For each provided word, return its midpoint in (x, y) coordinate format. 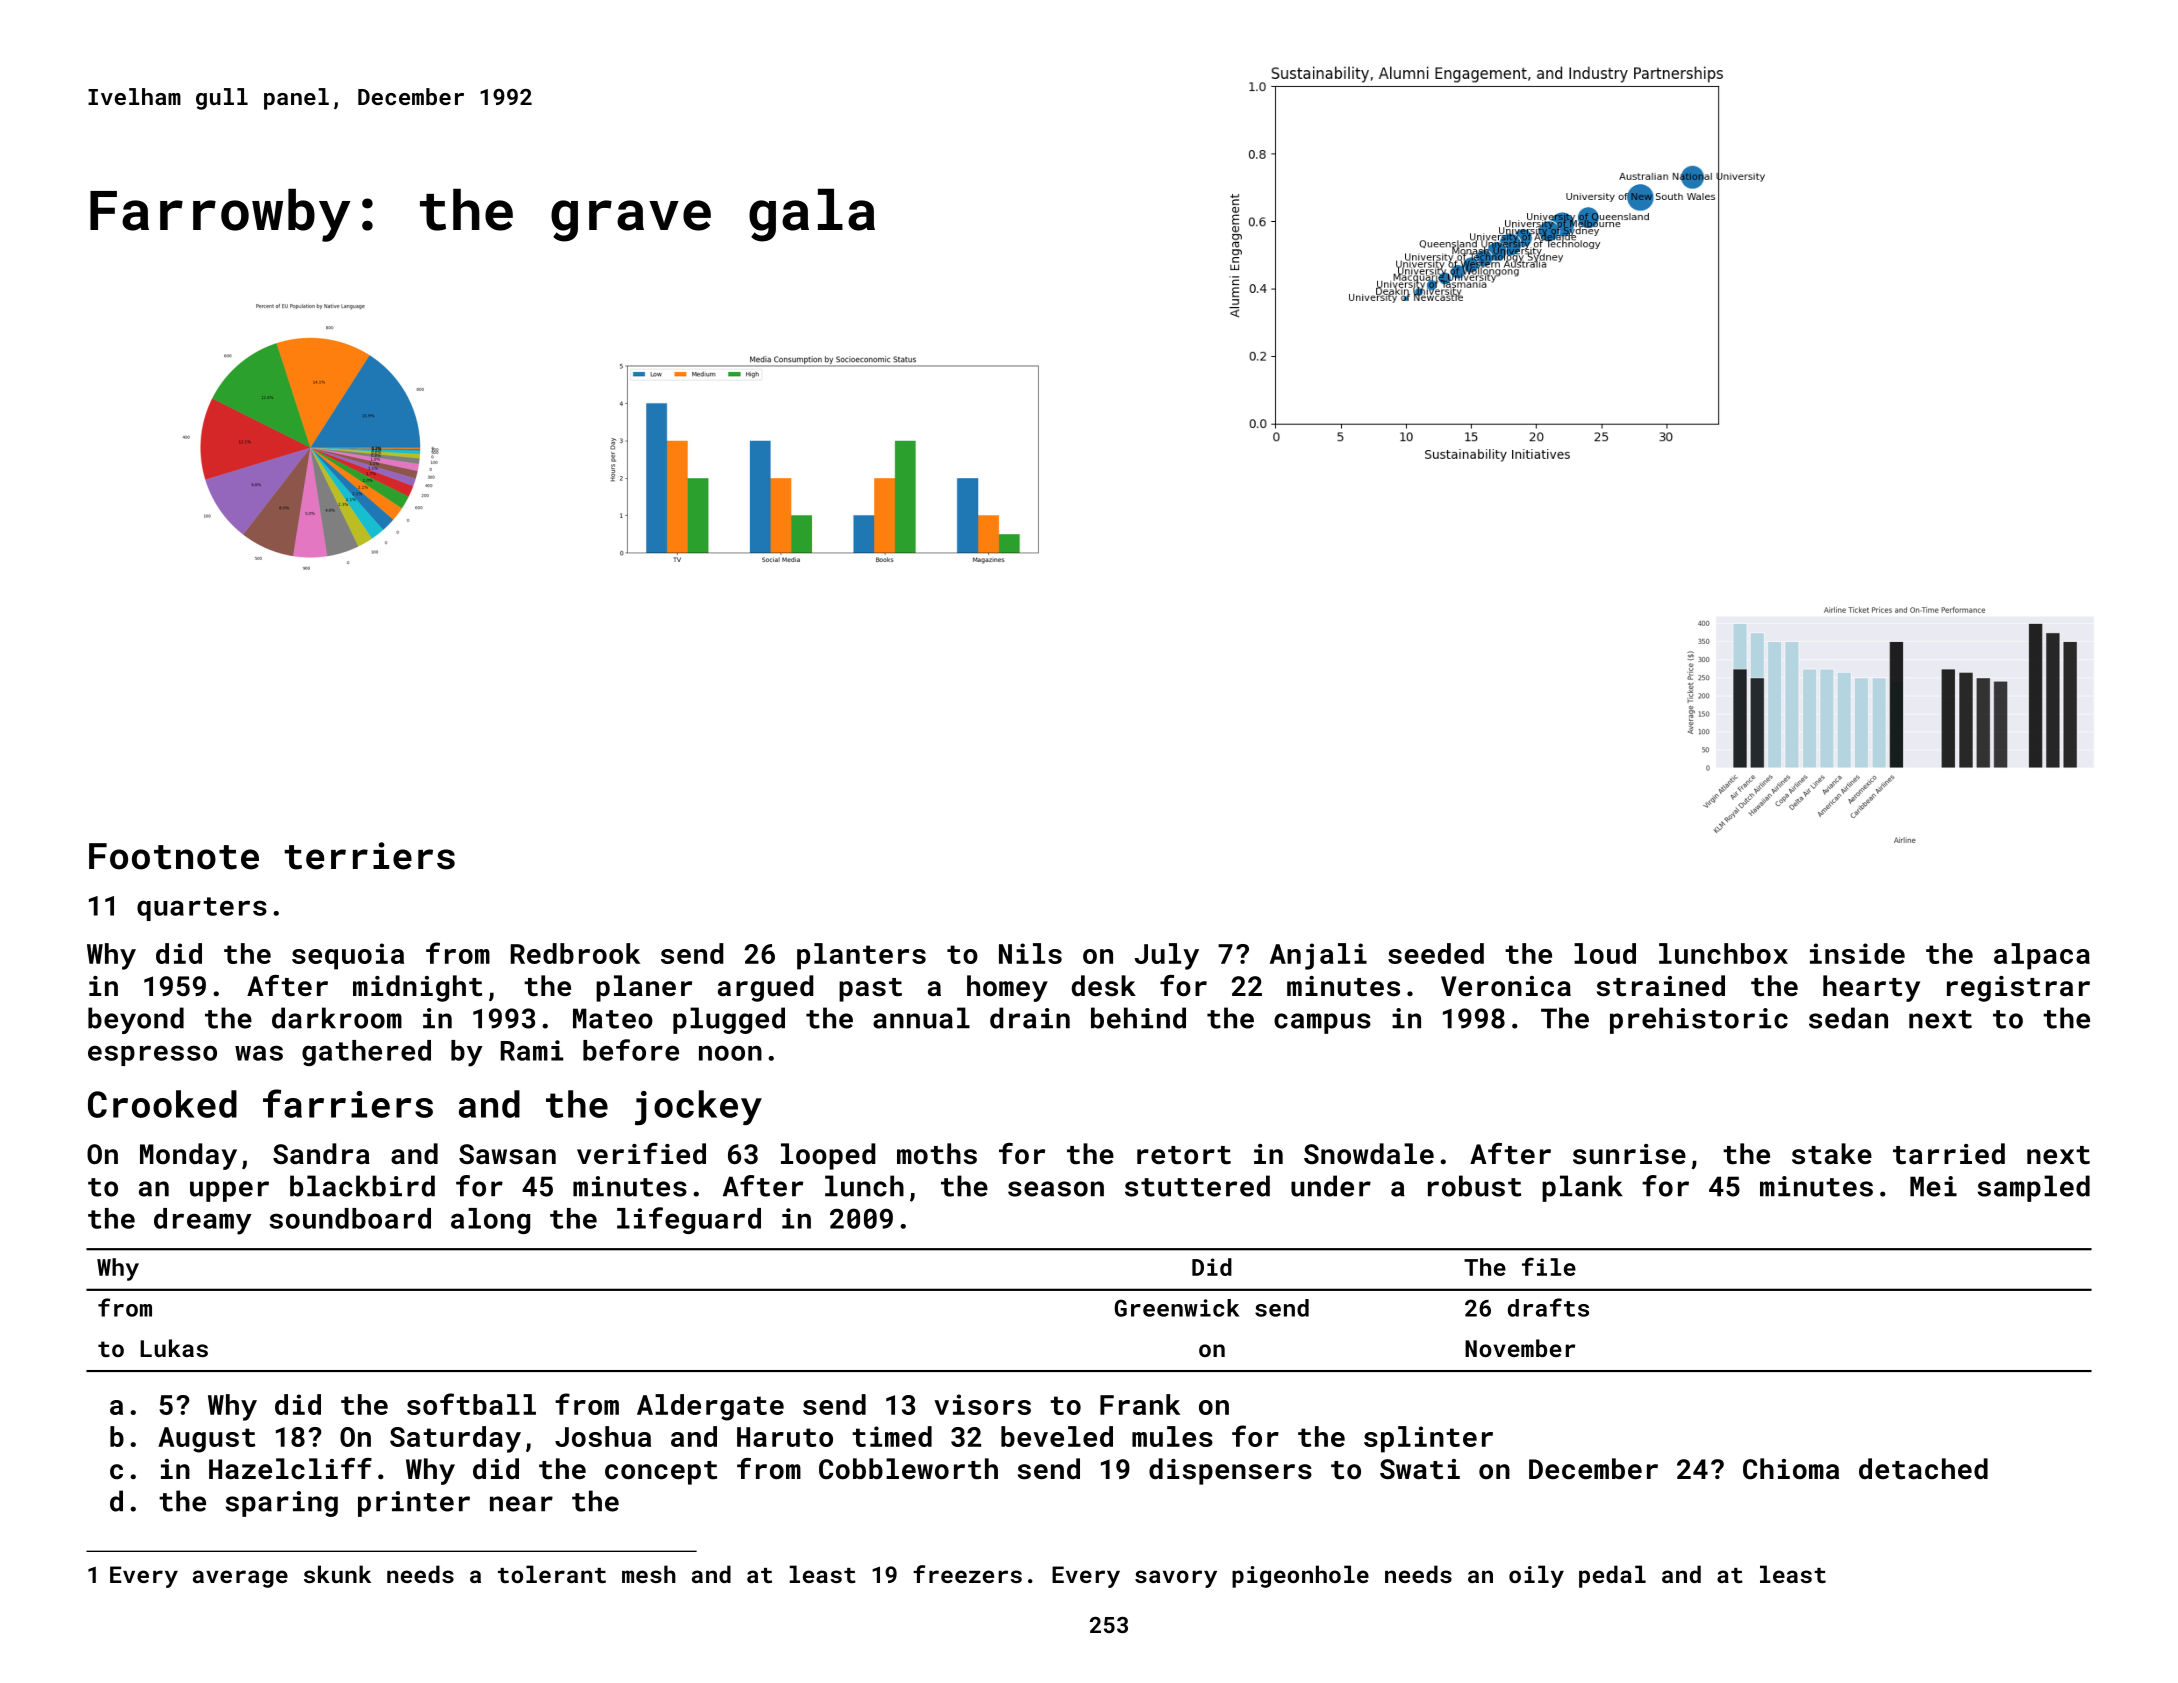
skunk (337, 1574)
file (1549, 1266)
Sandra (321, 1153)
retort (1184, 1155)
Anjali (1318, 956)
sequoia (348, 956)
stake (1832, 1154)
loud (1605, 953)
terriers (369, 856)
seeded (1436, 953)
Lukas (174, 1348)
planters (861, 956)
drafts (1548, 1307)
